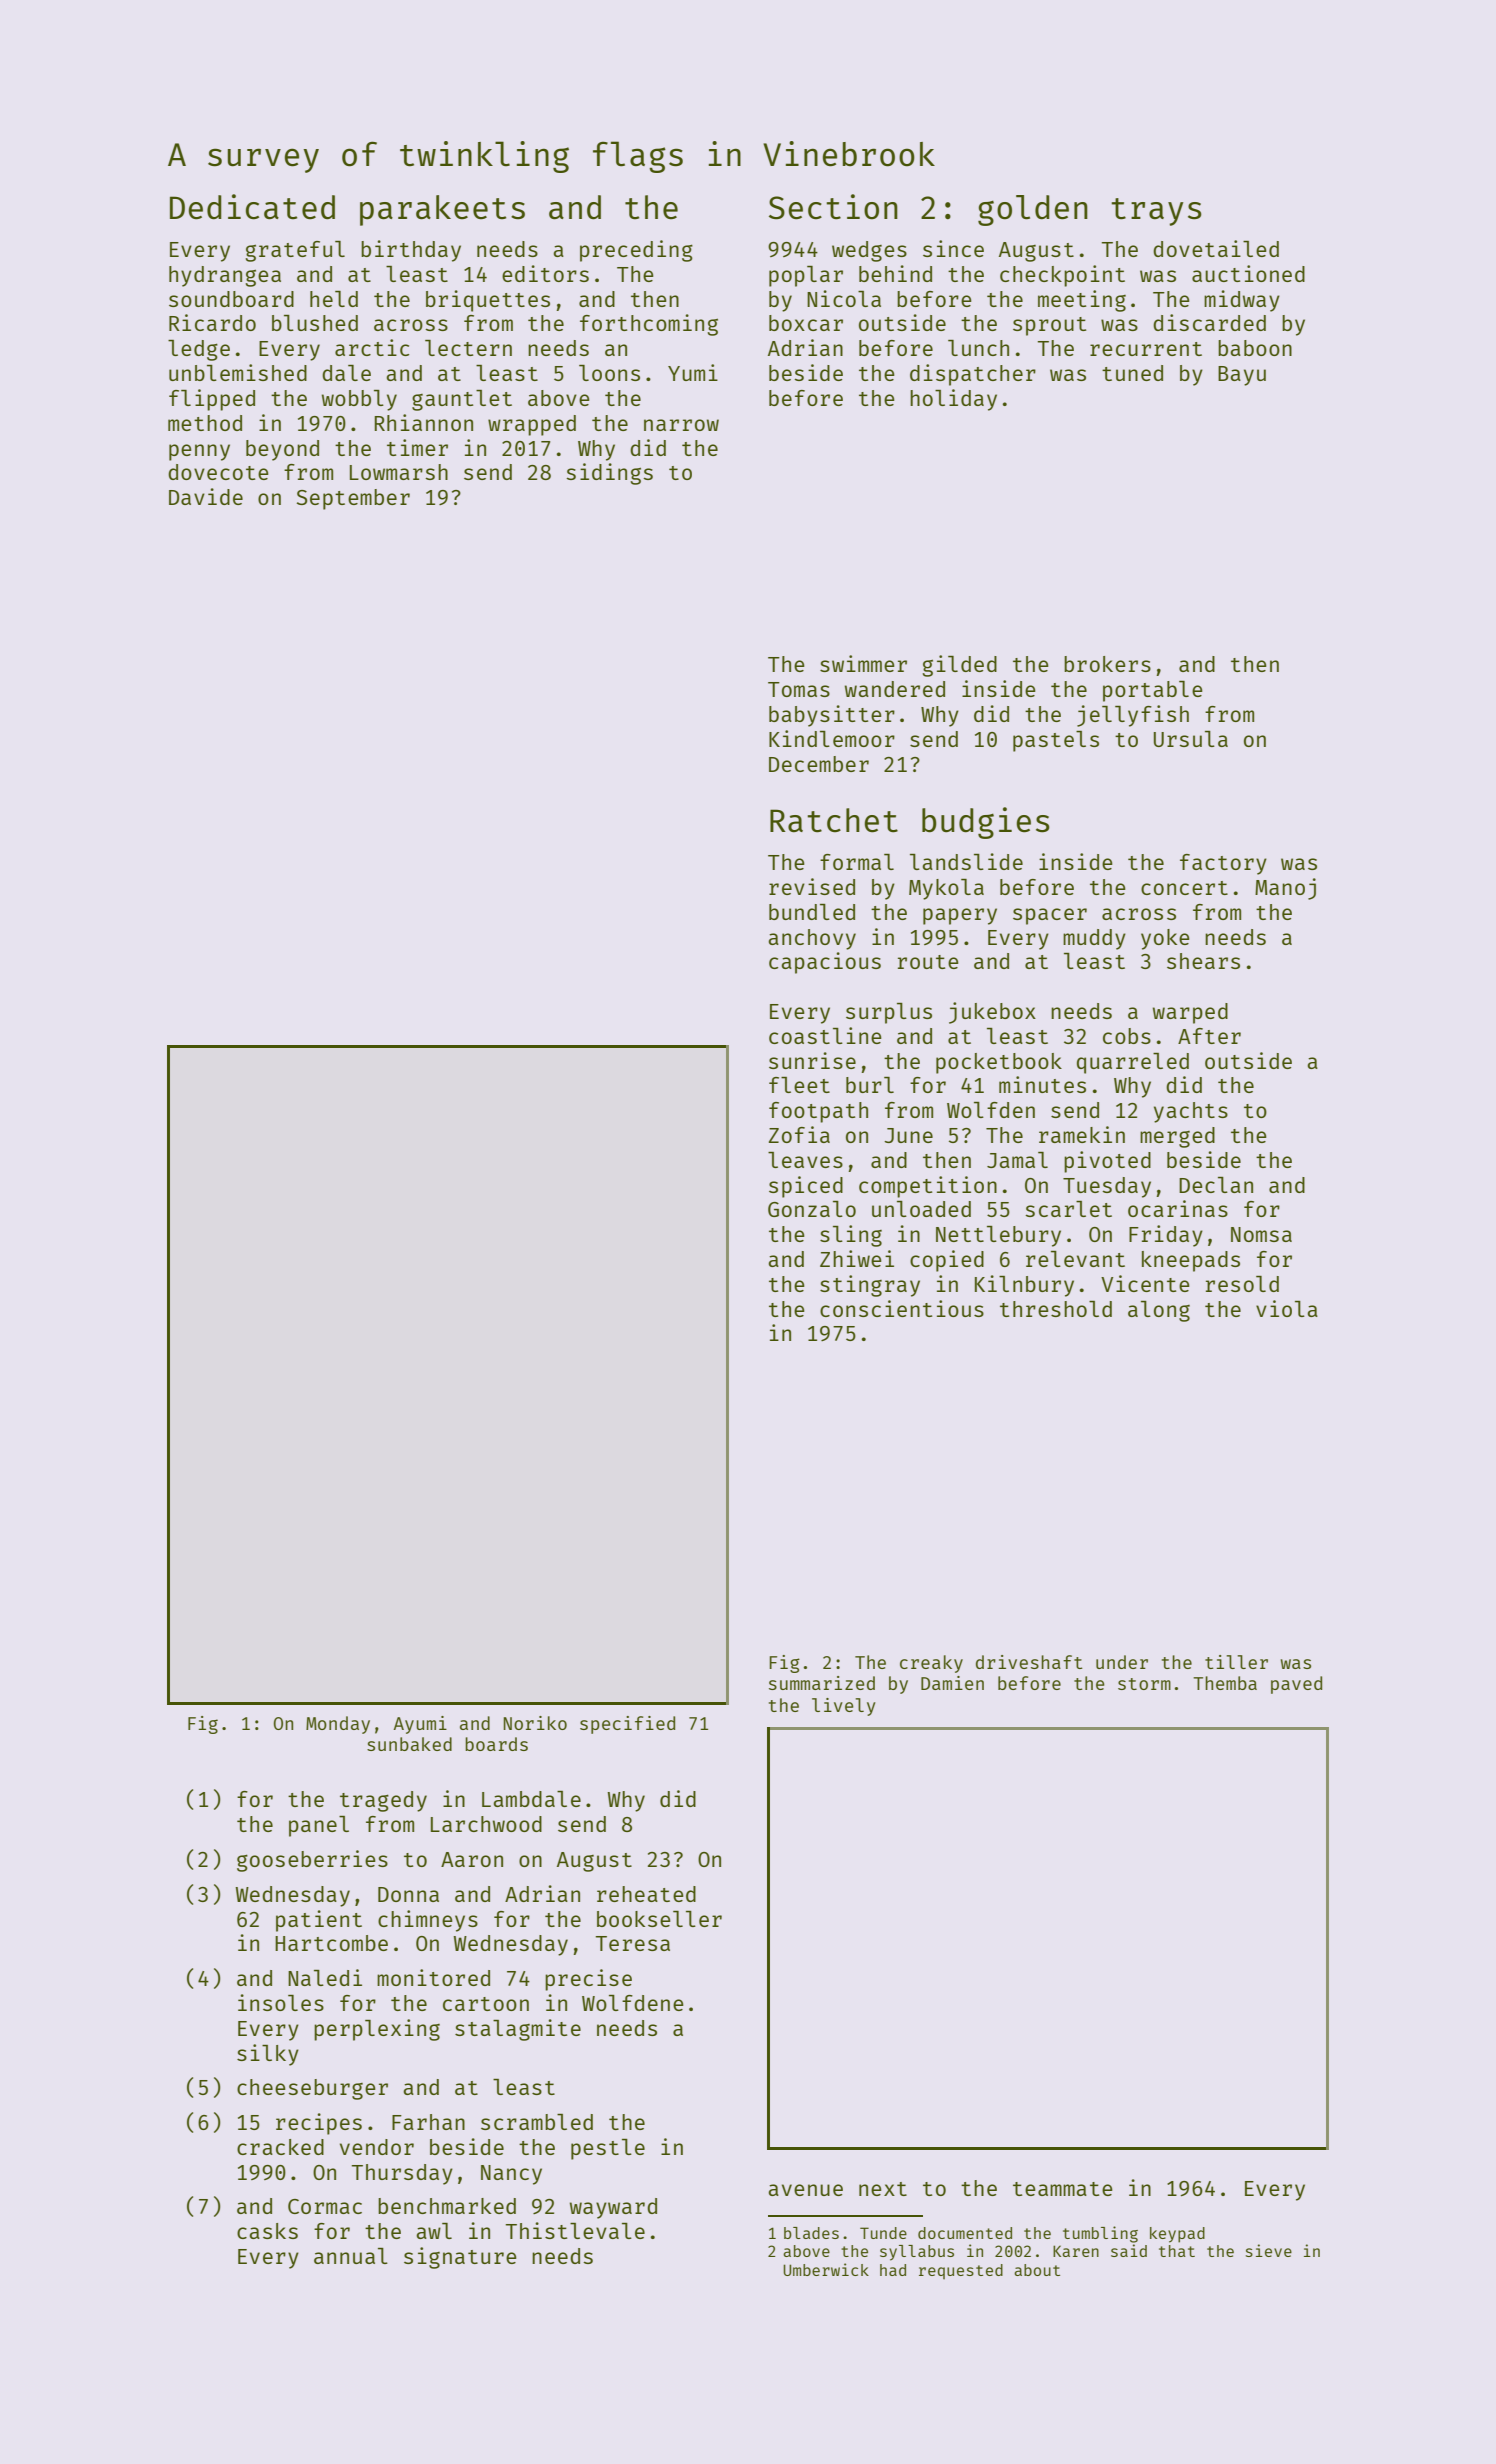  Describe the element at coordinates (826, 2269) in the image. I see `Umberwick` at that location.
